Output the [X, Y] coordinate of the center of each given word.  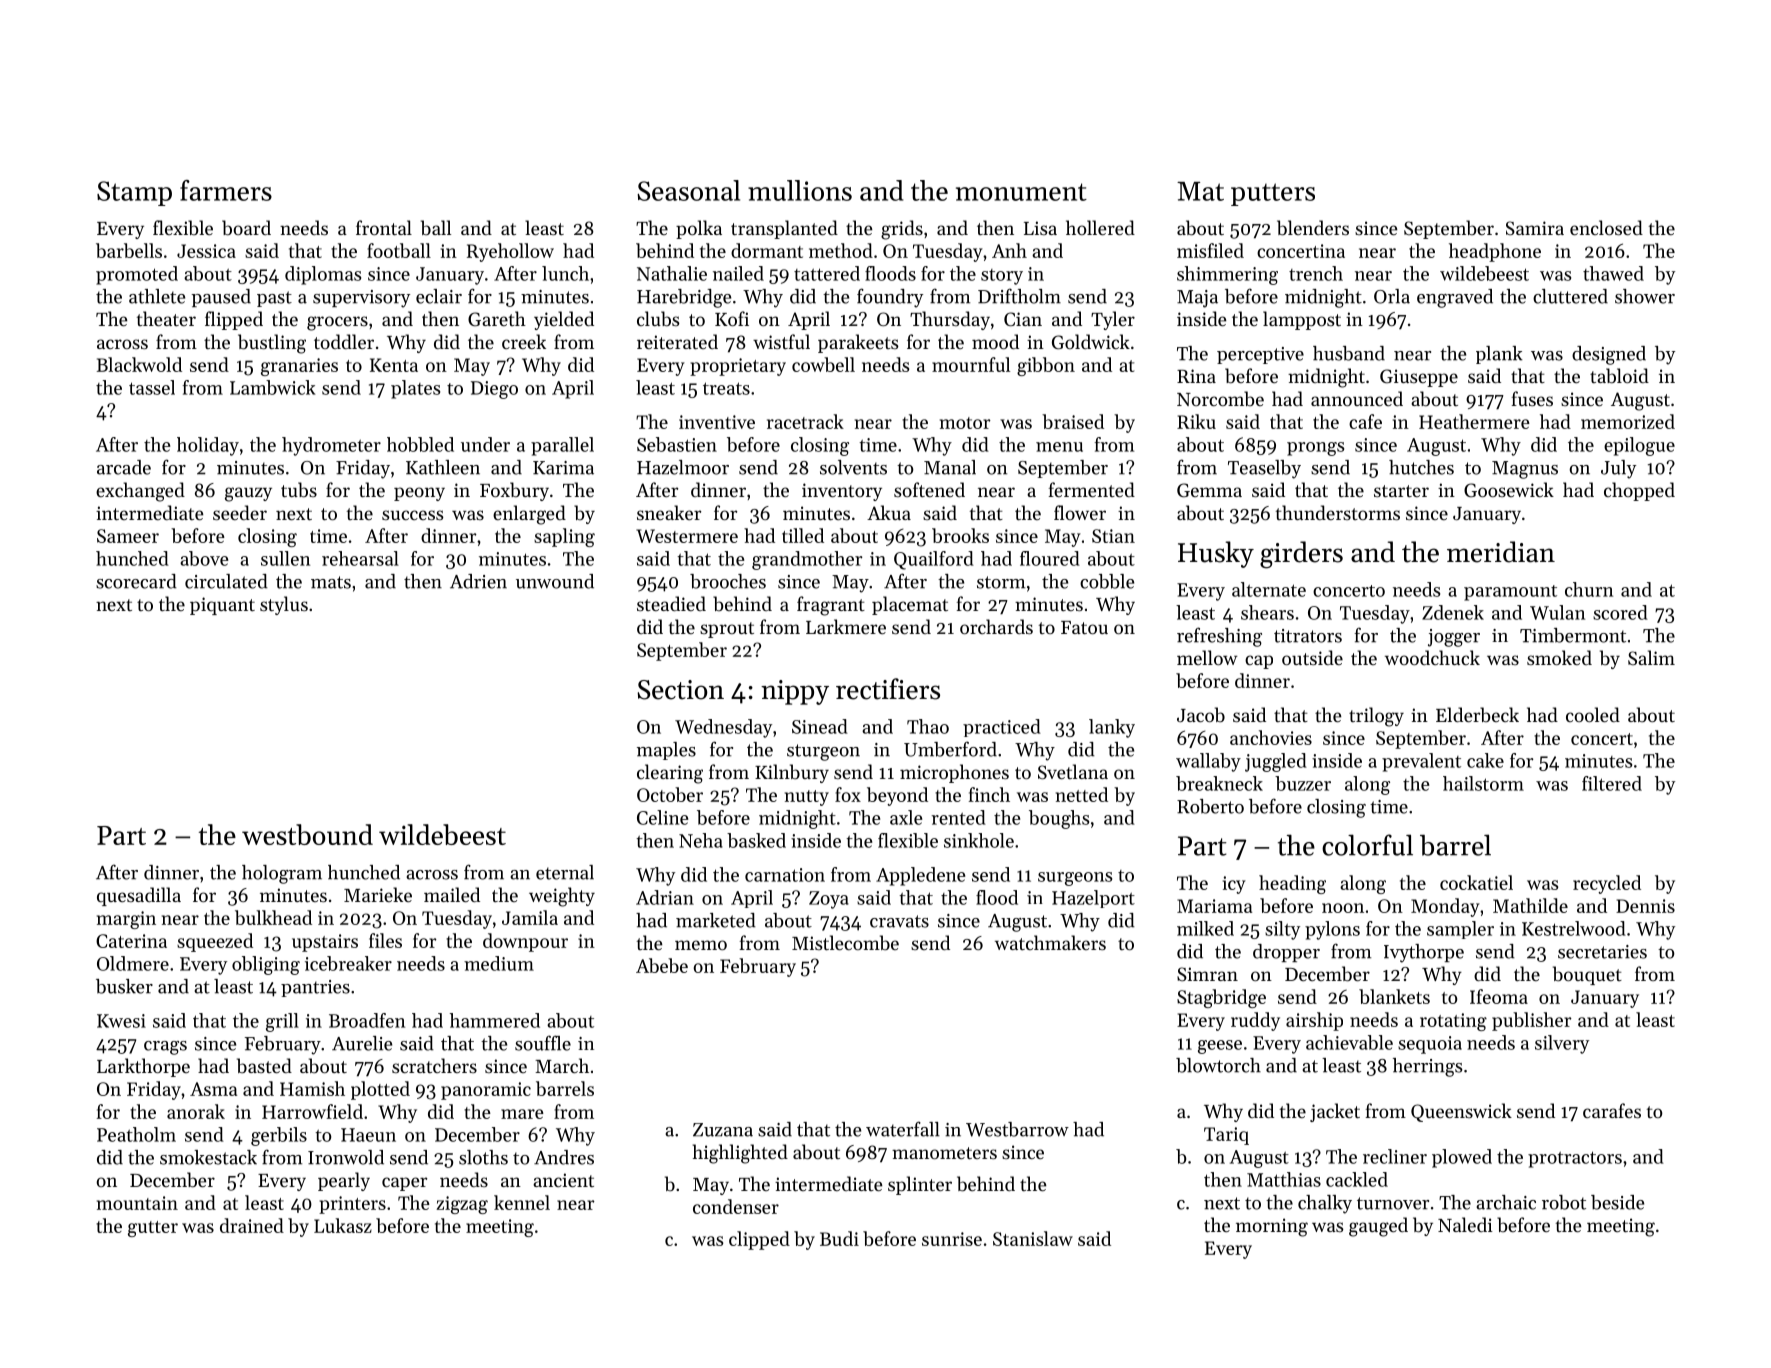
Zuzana [723, 1130]
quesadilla [139, 896]
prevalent [1421, 762]
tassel [152, 387]
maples [666, 751]
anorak [196, 1111]
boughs [1059, 819]
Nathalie [672, 273]
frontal [384, 227]
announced [1357, 398]
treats [726, 388]
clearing [670, 774]
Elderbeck [1477, 714]
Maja [1197, 299]
